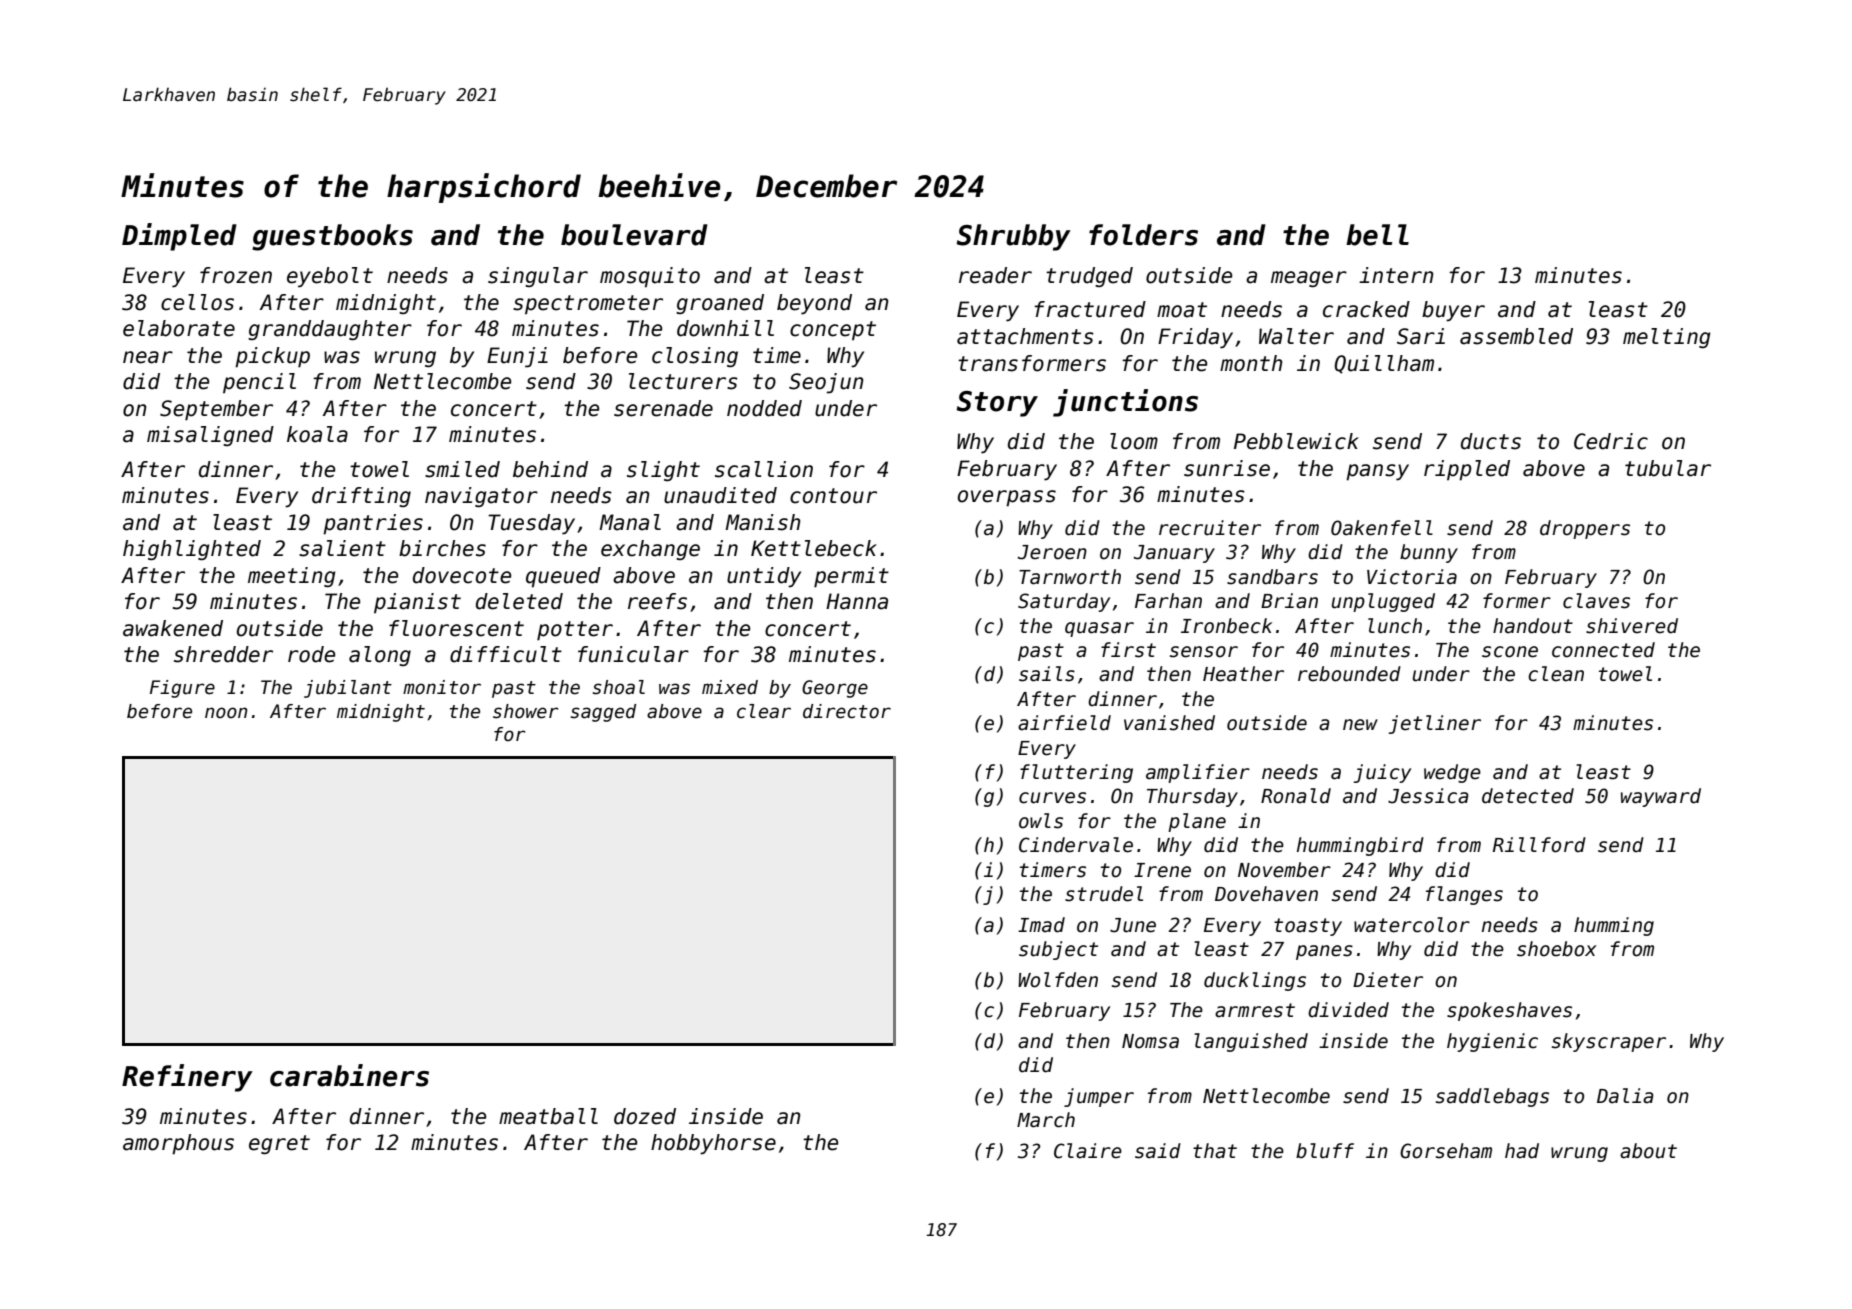 This page has height=1309, width=1852. I want to click on awakened, so click(173, 628).
